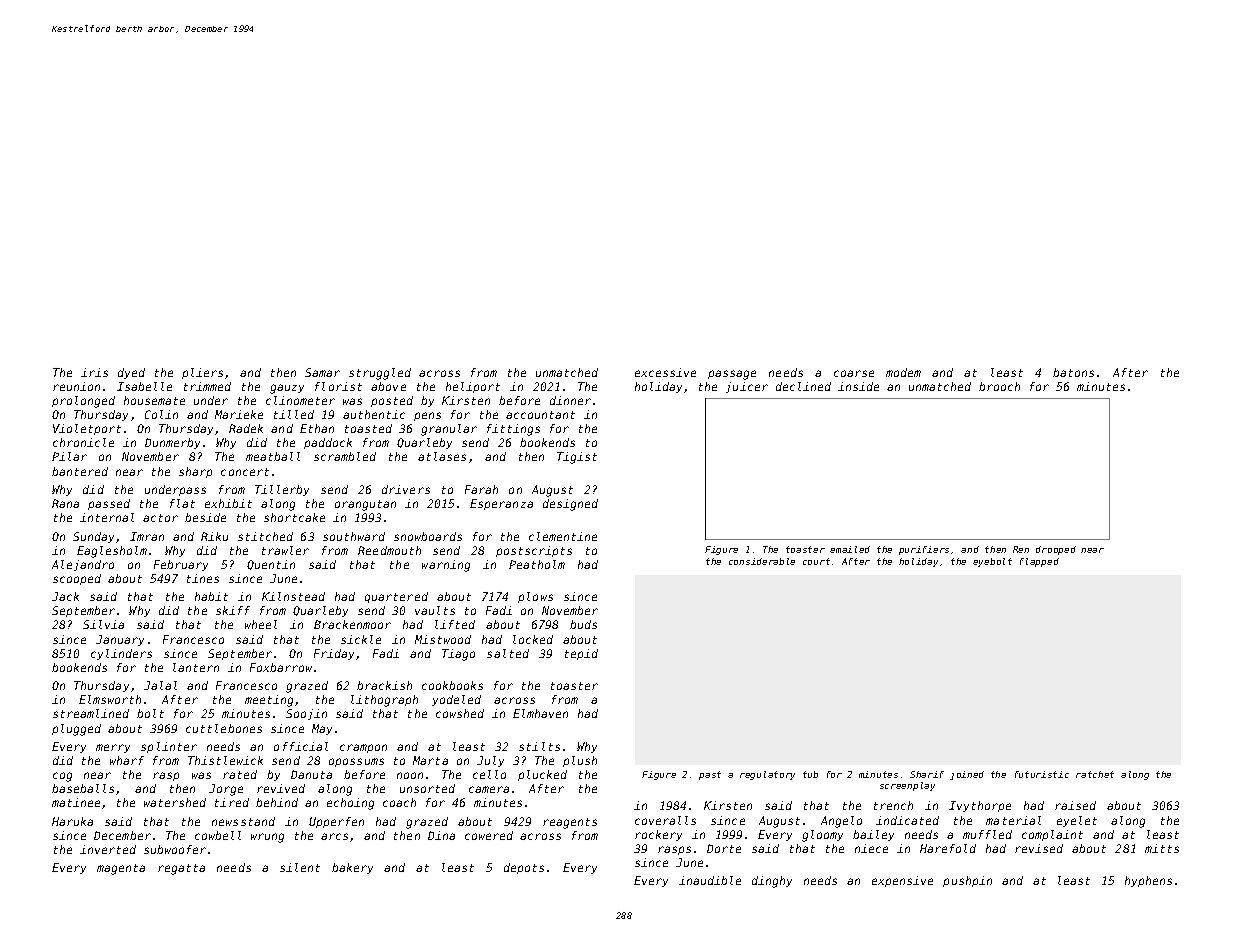 This image has height=952, width=1233. What do you see at coordinates (224, 728) in the image?
I see `cuttlebones` at bounding box center [224, 728].
